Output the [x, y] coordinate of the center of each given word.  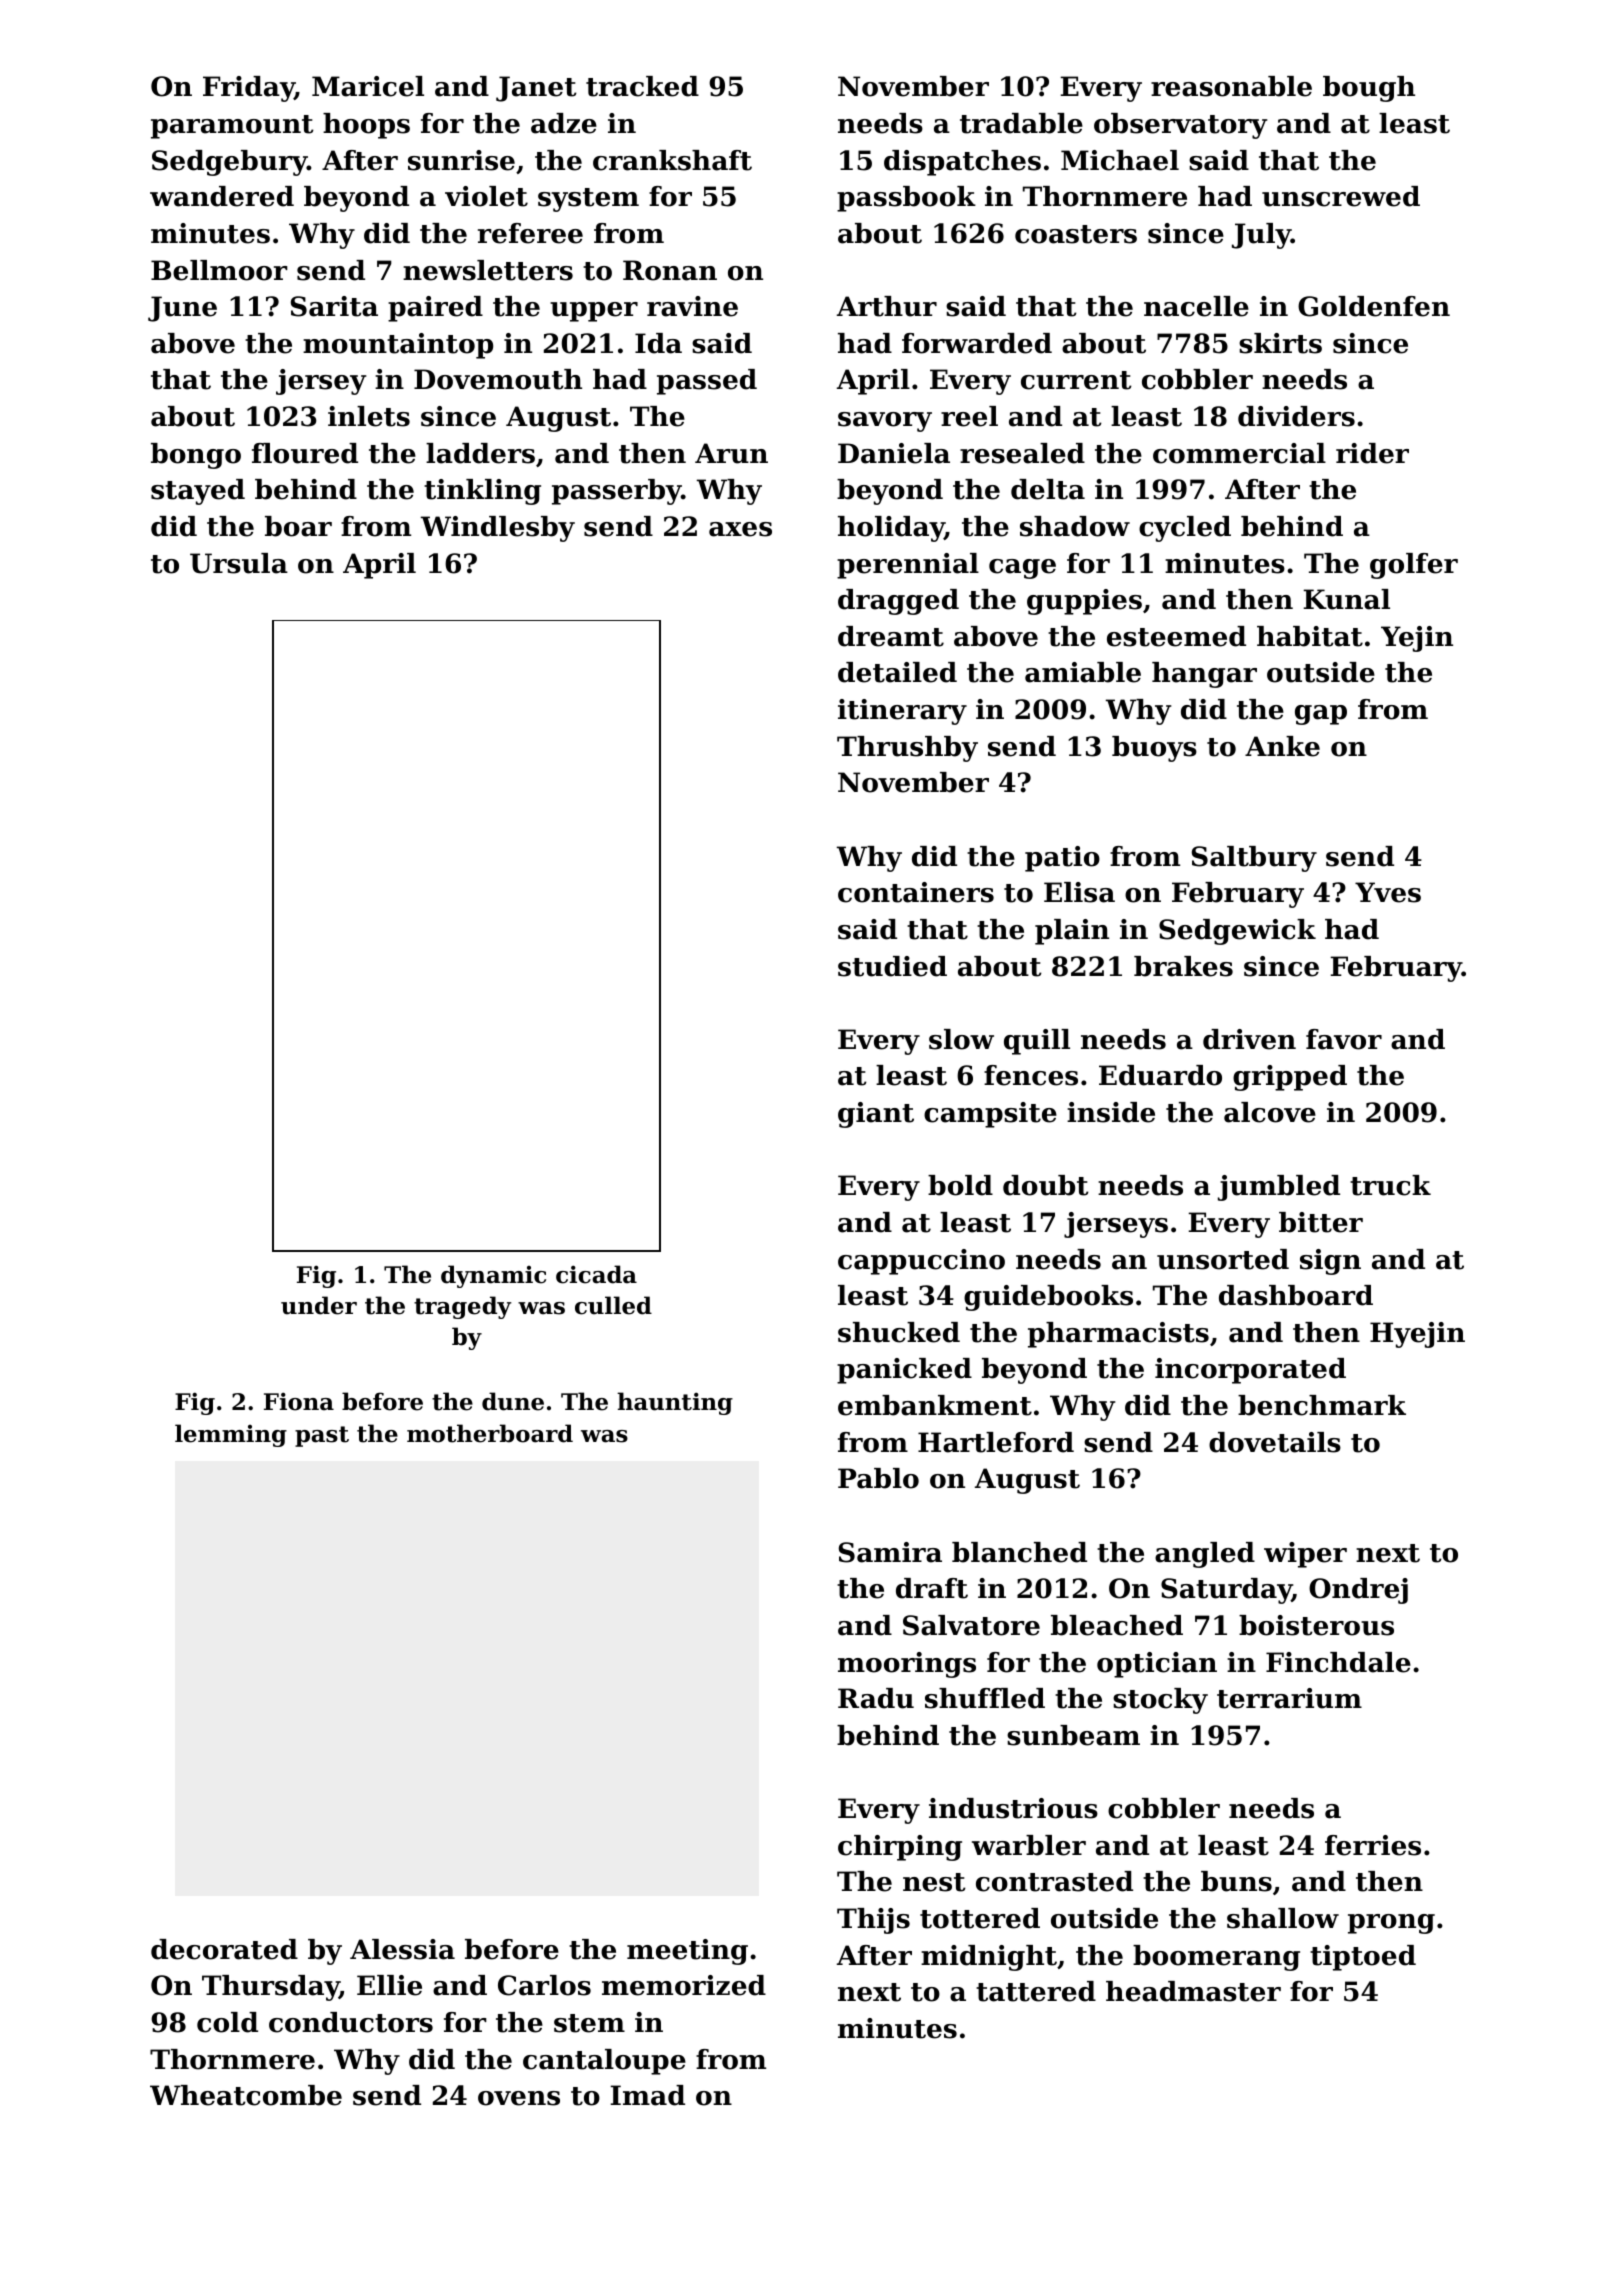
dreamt [891, 636]
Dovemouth [498, 379]
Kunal [1346, 599]
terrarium [1289, 1698]
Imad [647, 2095]
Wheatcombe [246, 2095]
